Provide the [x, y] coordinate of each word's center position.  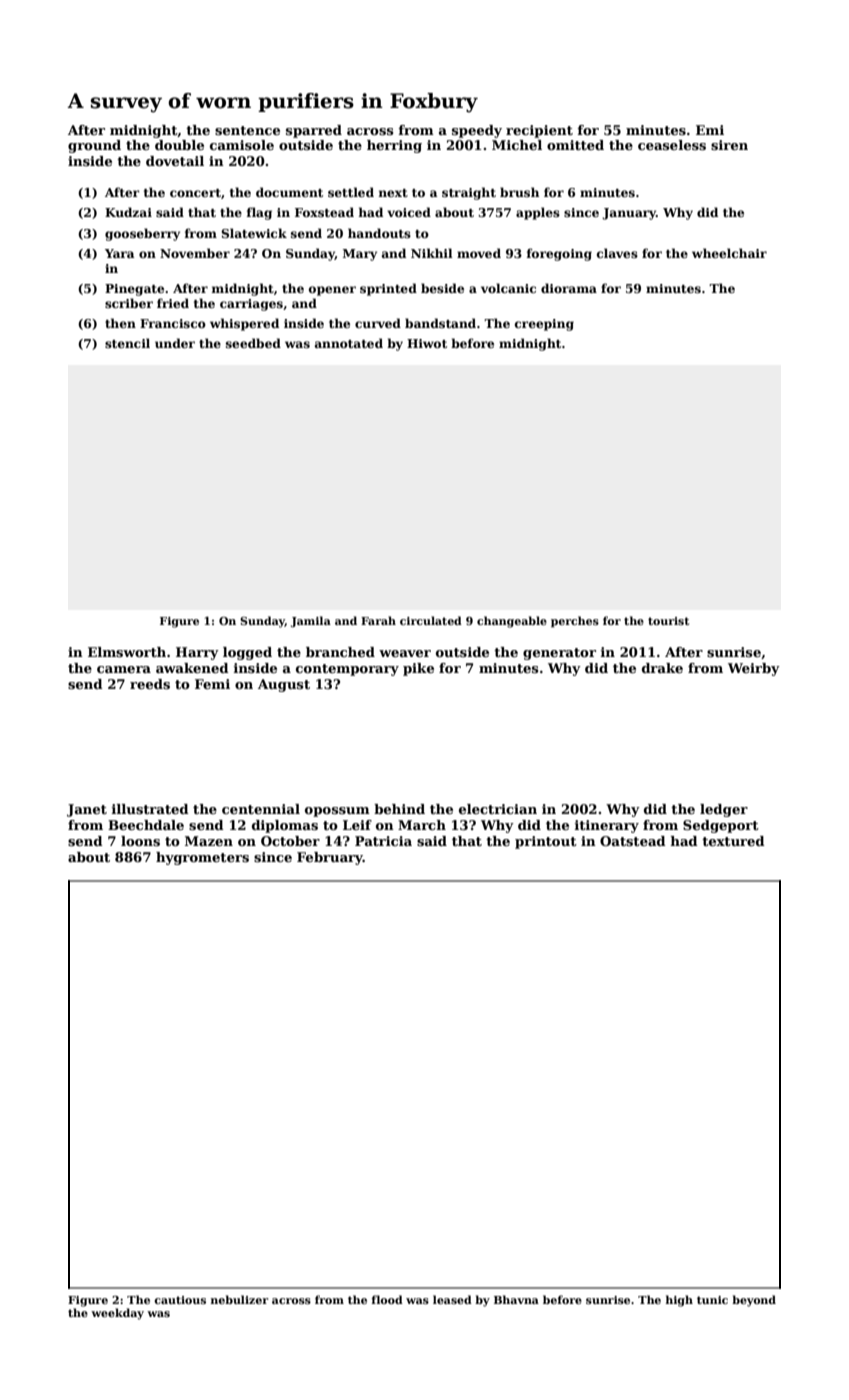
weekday [117, 1314]
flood [387, 1299]
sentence [247, 130]
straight [469, 193]
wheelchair [729, 253]
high [679, 1301]
